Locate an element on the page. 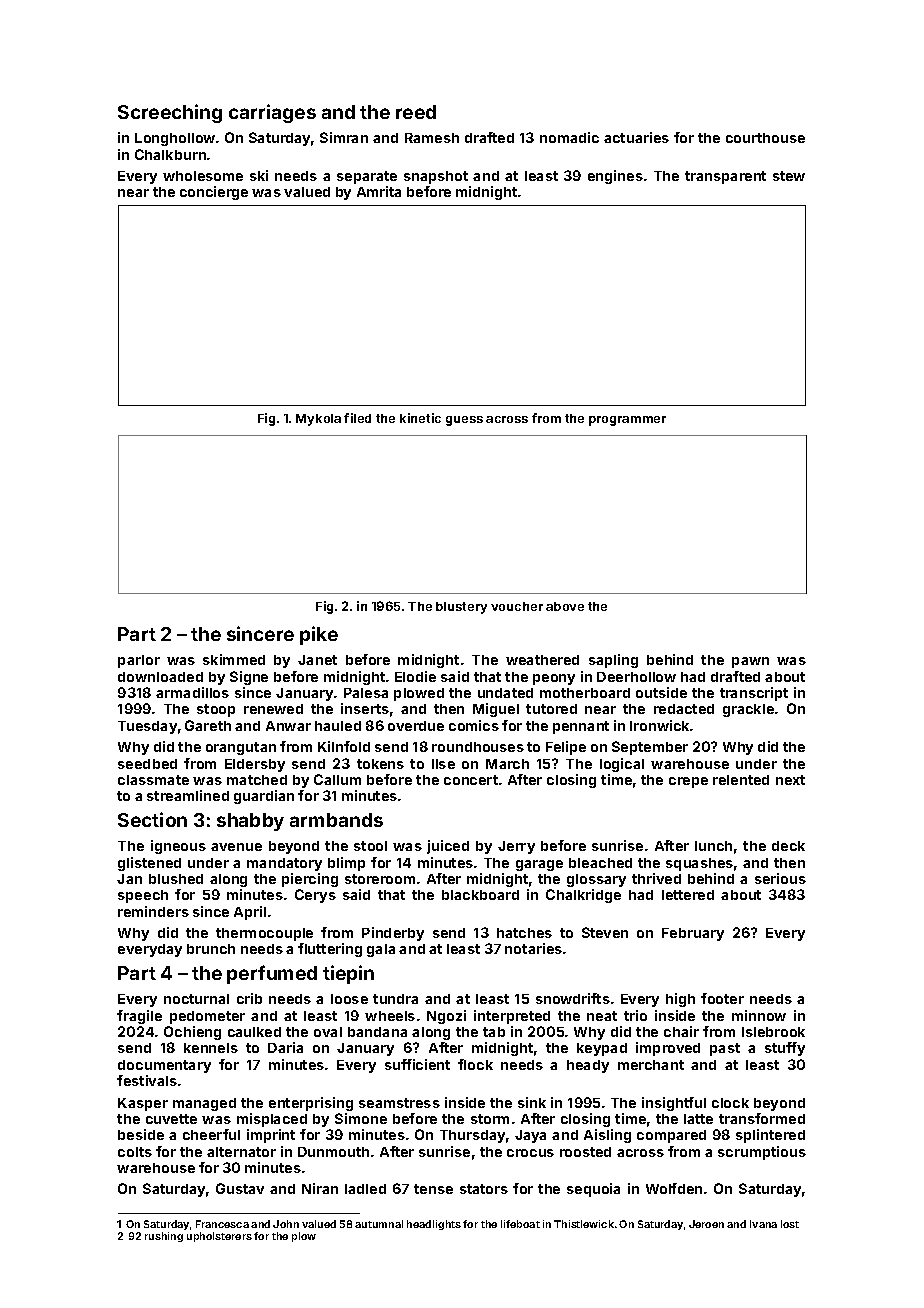  separate is located at coordinates (367, 177).
